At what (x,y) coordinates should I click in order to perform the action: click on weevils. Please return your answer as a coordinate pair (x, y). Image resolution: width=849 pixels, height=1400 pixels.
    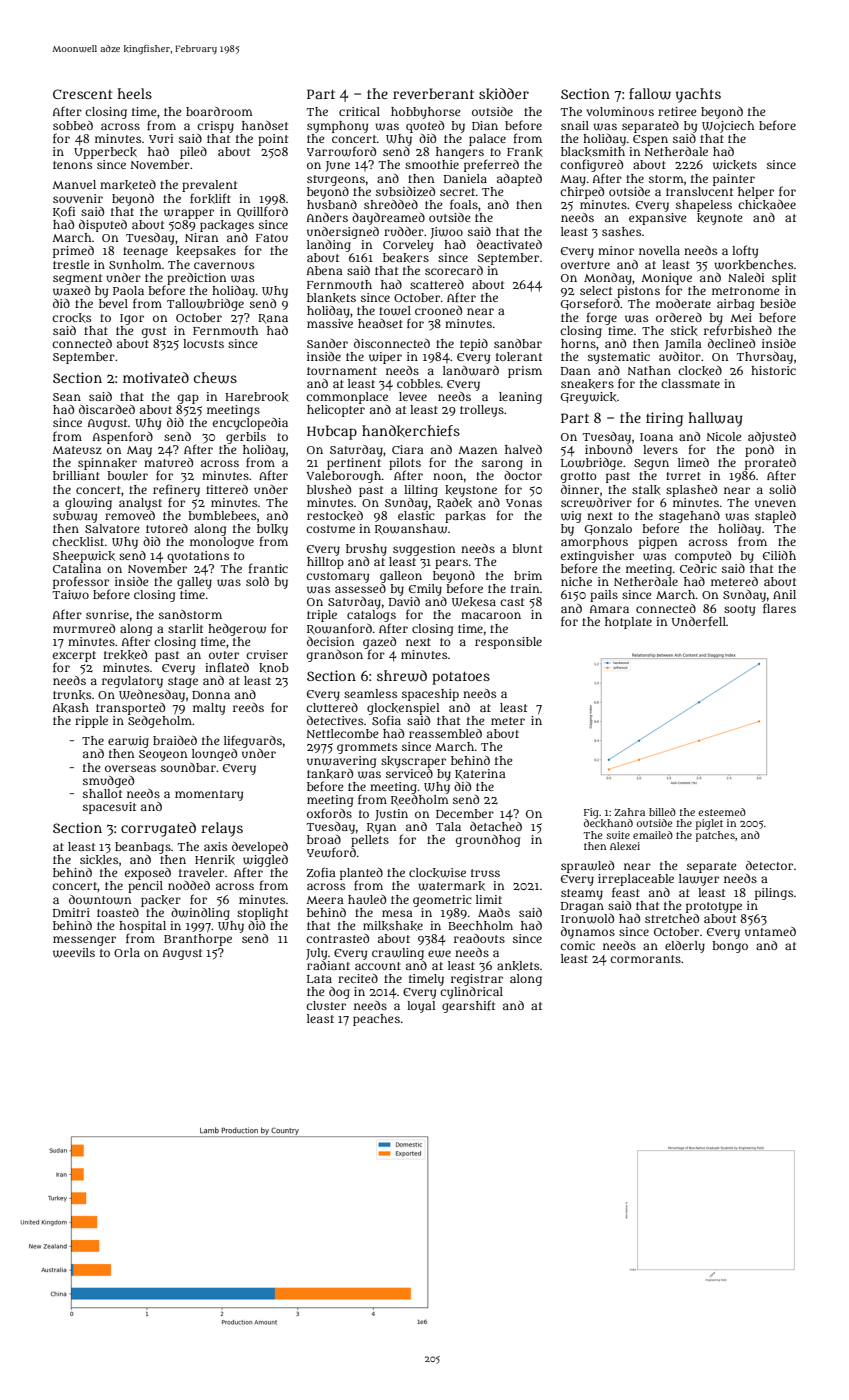
    Looking at the image, I should click on (74, 953).
